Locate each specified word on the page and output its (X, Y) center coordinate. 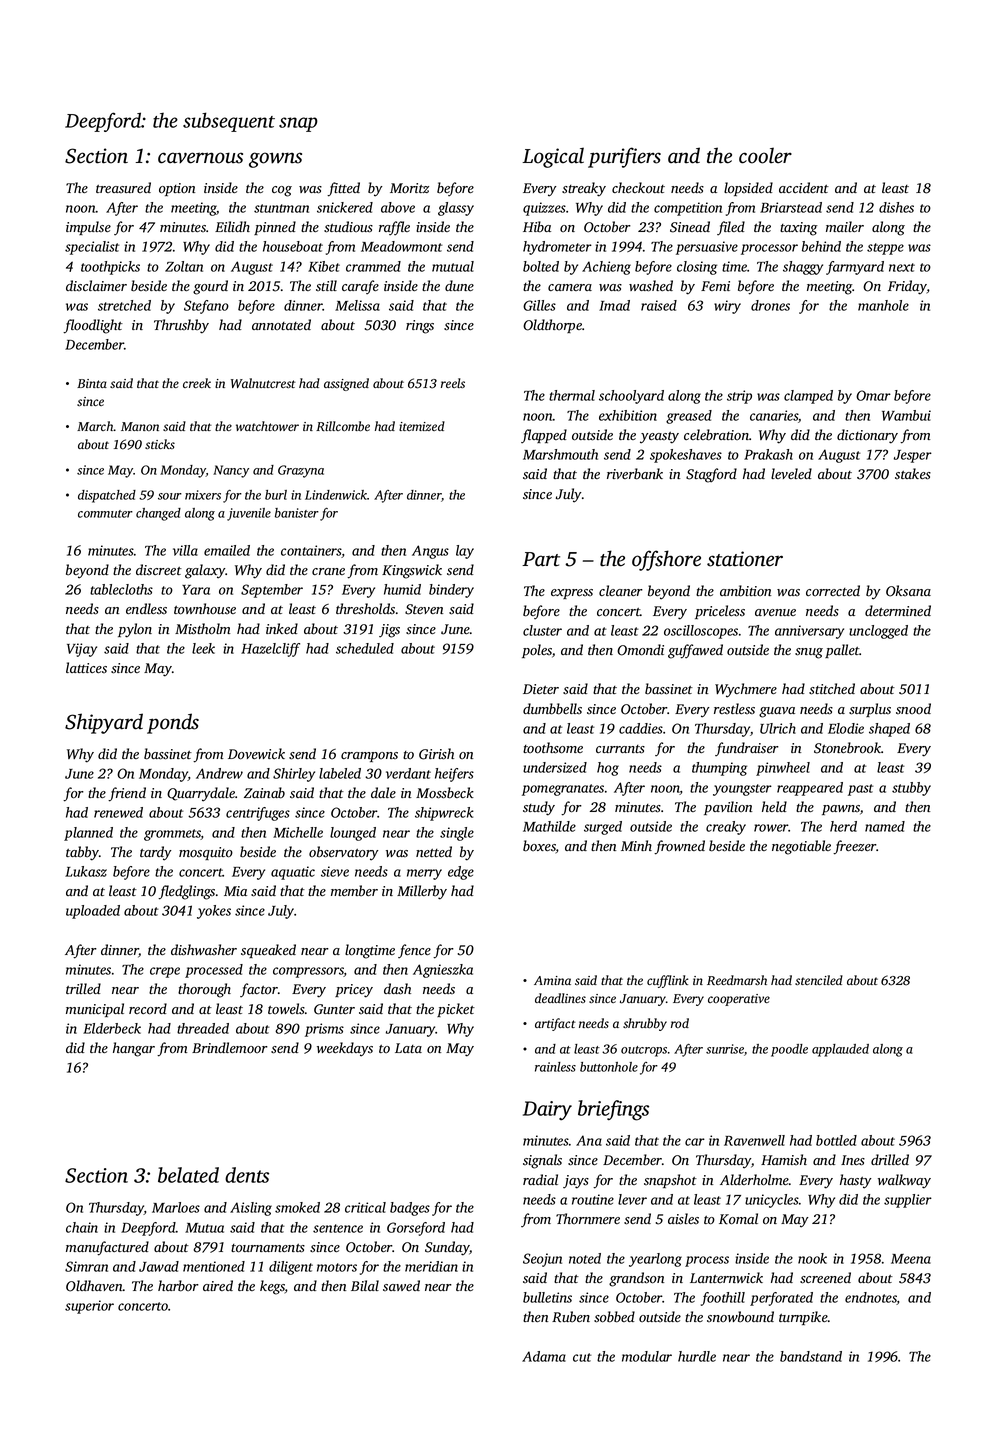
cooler (765, 155)
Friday (907, 287)
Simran (86, 1266)
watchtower (267, 426)
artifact (555, 1024)
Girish (436, 754)
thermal (572, 395)
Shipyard (104, 723)
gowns (275, 160)
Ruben (571, 1317)
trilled (83, 988)
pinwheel (783, 769)
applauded (840, 1050)
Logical (553, 157)
